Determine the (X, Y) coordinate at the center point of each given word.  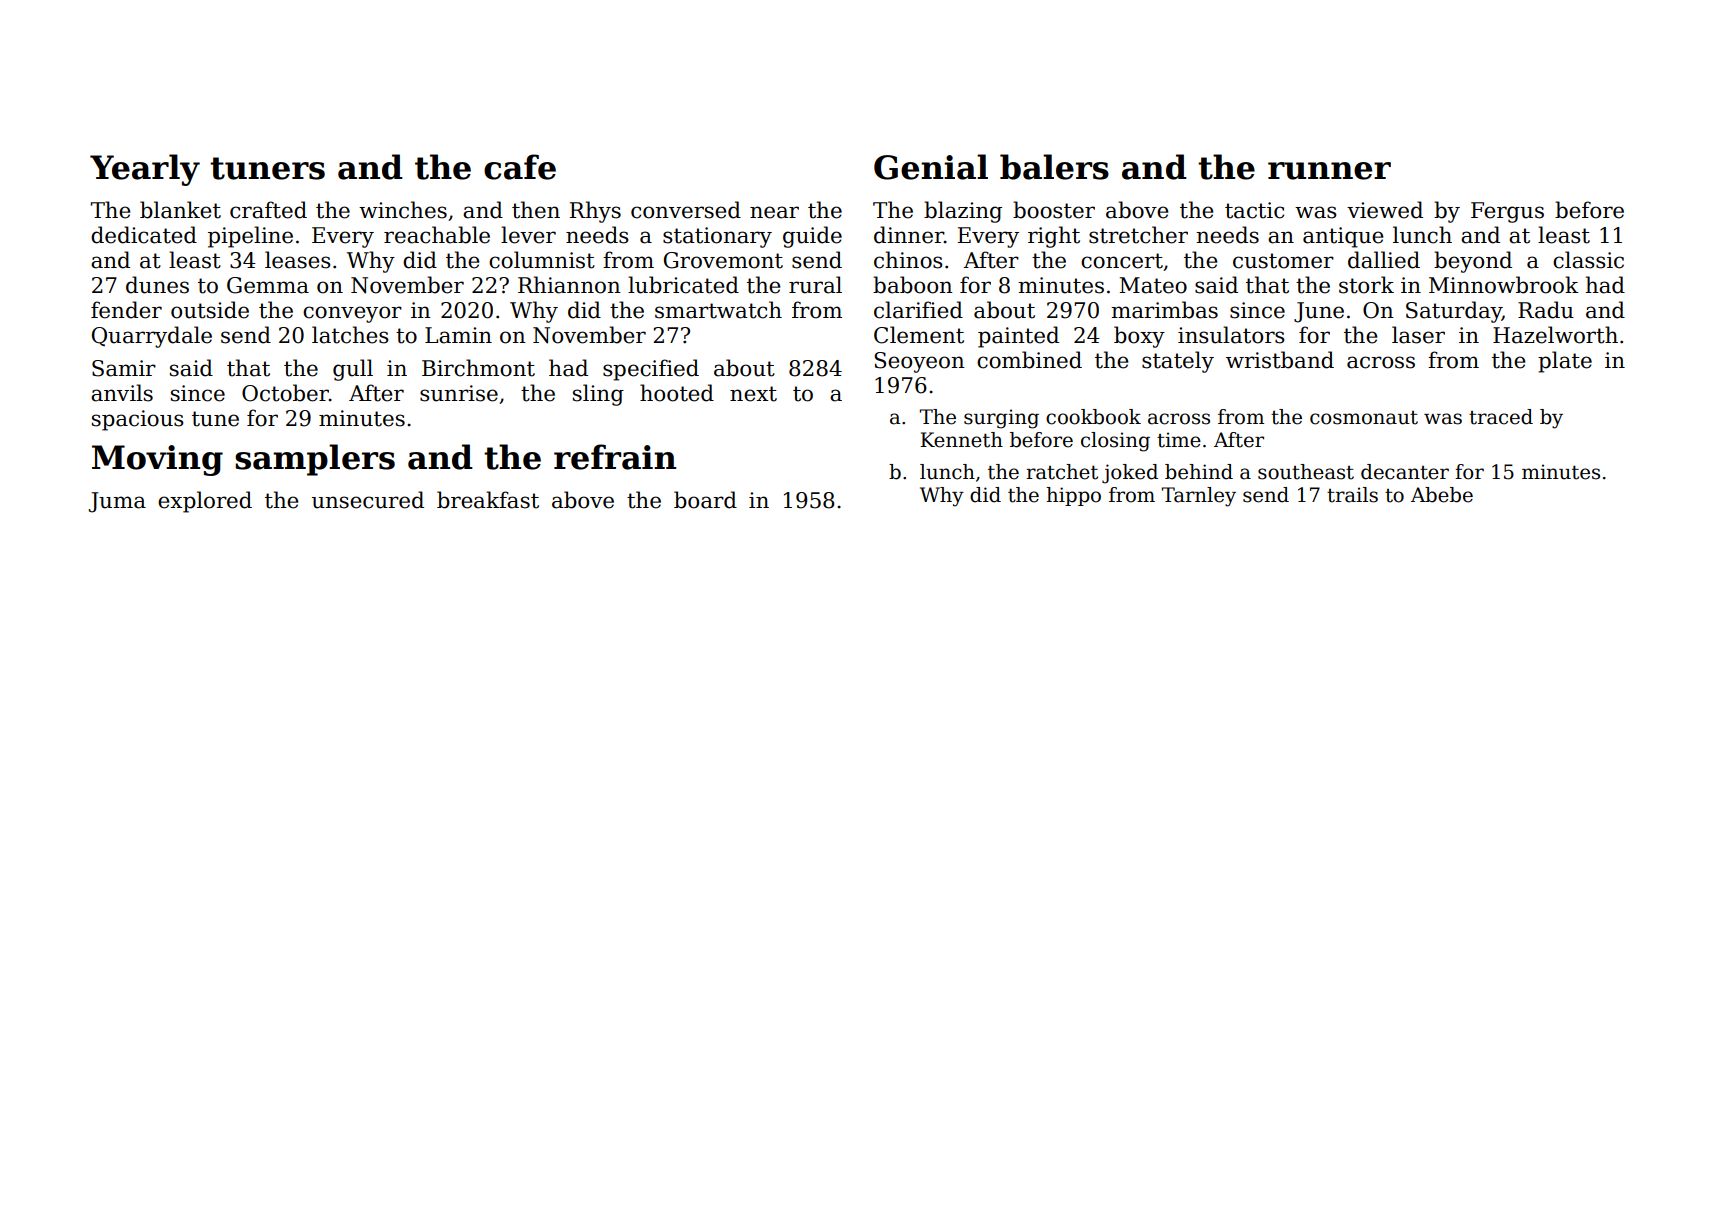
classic (1588, 260)
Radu (1546, 310)
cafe (520, 167)
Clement (919, 335)
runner (1329, 171)
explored (205, 502)
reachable (437, 235)
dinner (909, 235)
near (774, 212)
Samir (124, 368)
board (705, 500)
